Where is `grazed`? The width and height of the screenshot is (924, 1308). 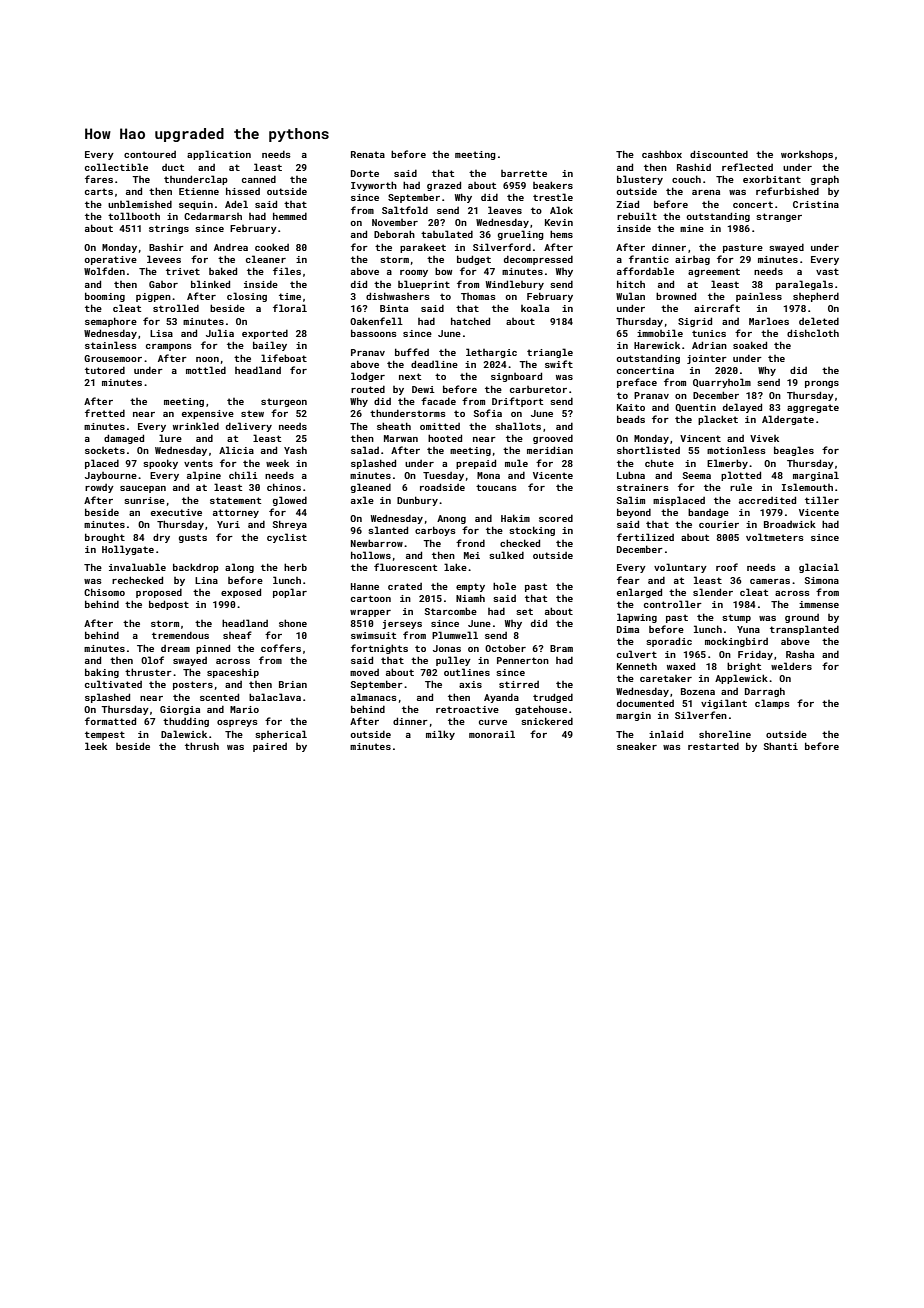 grazed is located at coordinates (444, 186).
